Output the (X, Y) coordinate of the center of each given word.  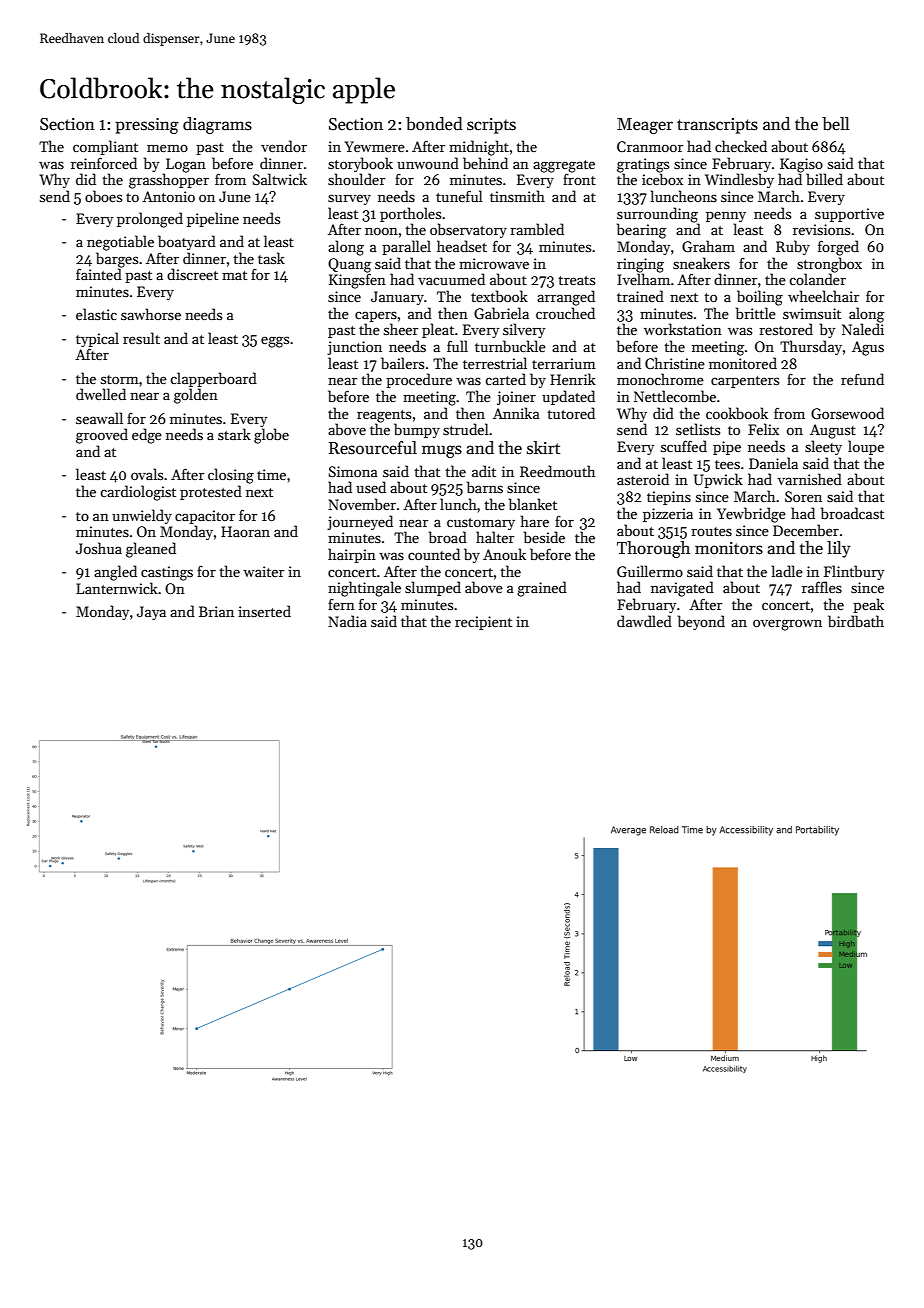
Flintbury (854, 572)
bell (836, 124)
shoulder (356, 179)
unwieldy (142, 516)
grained (542, 589)
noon (381, 231)
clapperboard (213, 379)
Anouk (504, 554)
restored (786, 329)
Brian (216, 611)
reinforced (104, 163)
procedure (419, 380)
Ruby (793, 247)
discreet (192, 274)
